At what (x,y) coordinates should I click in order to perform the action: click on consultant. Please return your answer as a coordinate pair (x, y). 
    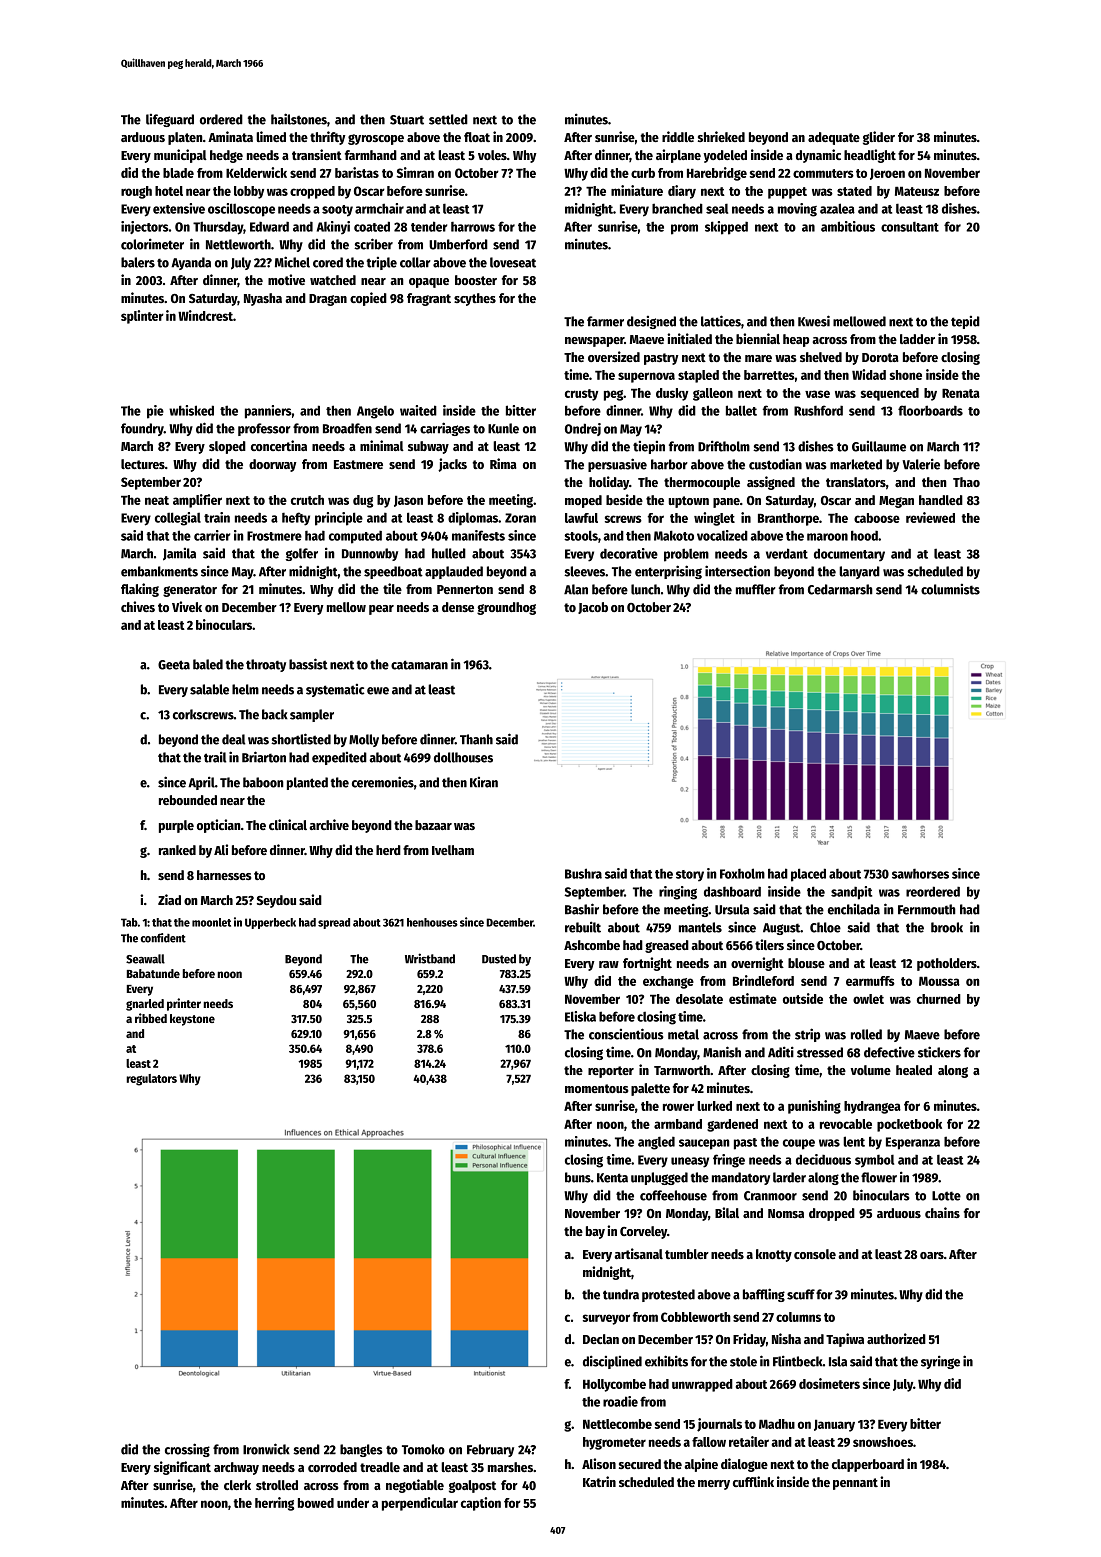
    Looking at the image, I should click on (910, 226).
